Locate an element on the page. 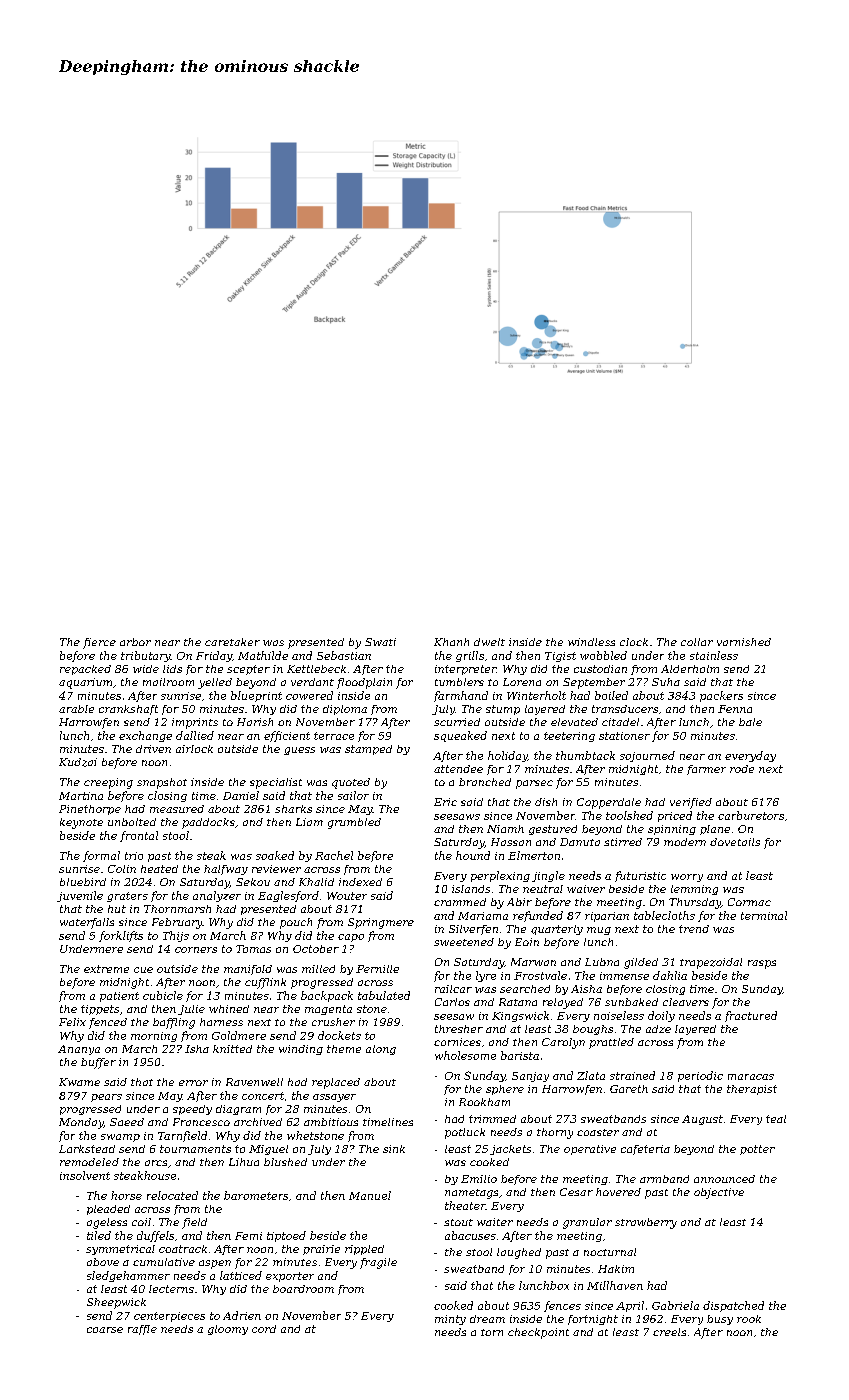  Ananya is located at coordinates (79, 1050).
